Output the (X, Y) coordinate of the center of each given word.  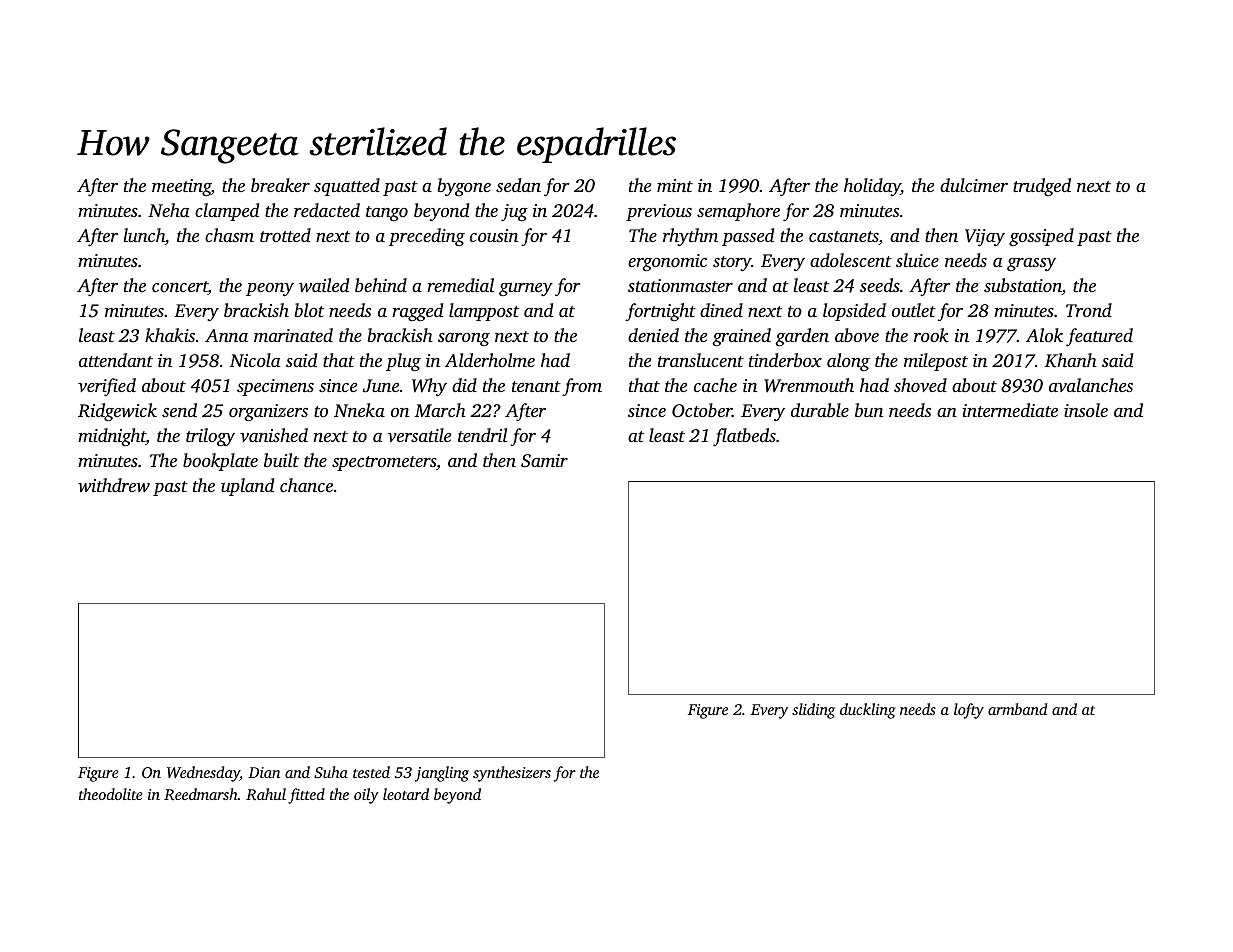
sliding (813, 711)
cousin (494, 235)
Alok (1044, 335)
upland (247, 487)
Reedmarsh (201, 794)
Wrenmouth (809, 385)
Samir (544, 461)
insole (1086, 410)
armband (1017, 709)
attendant (116, 360)
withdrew (114, 485)
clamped (227, 212)
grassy (1031, 264)
